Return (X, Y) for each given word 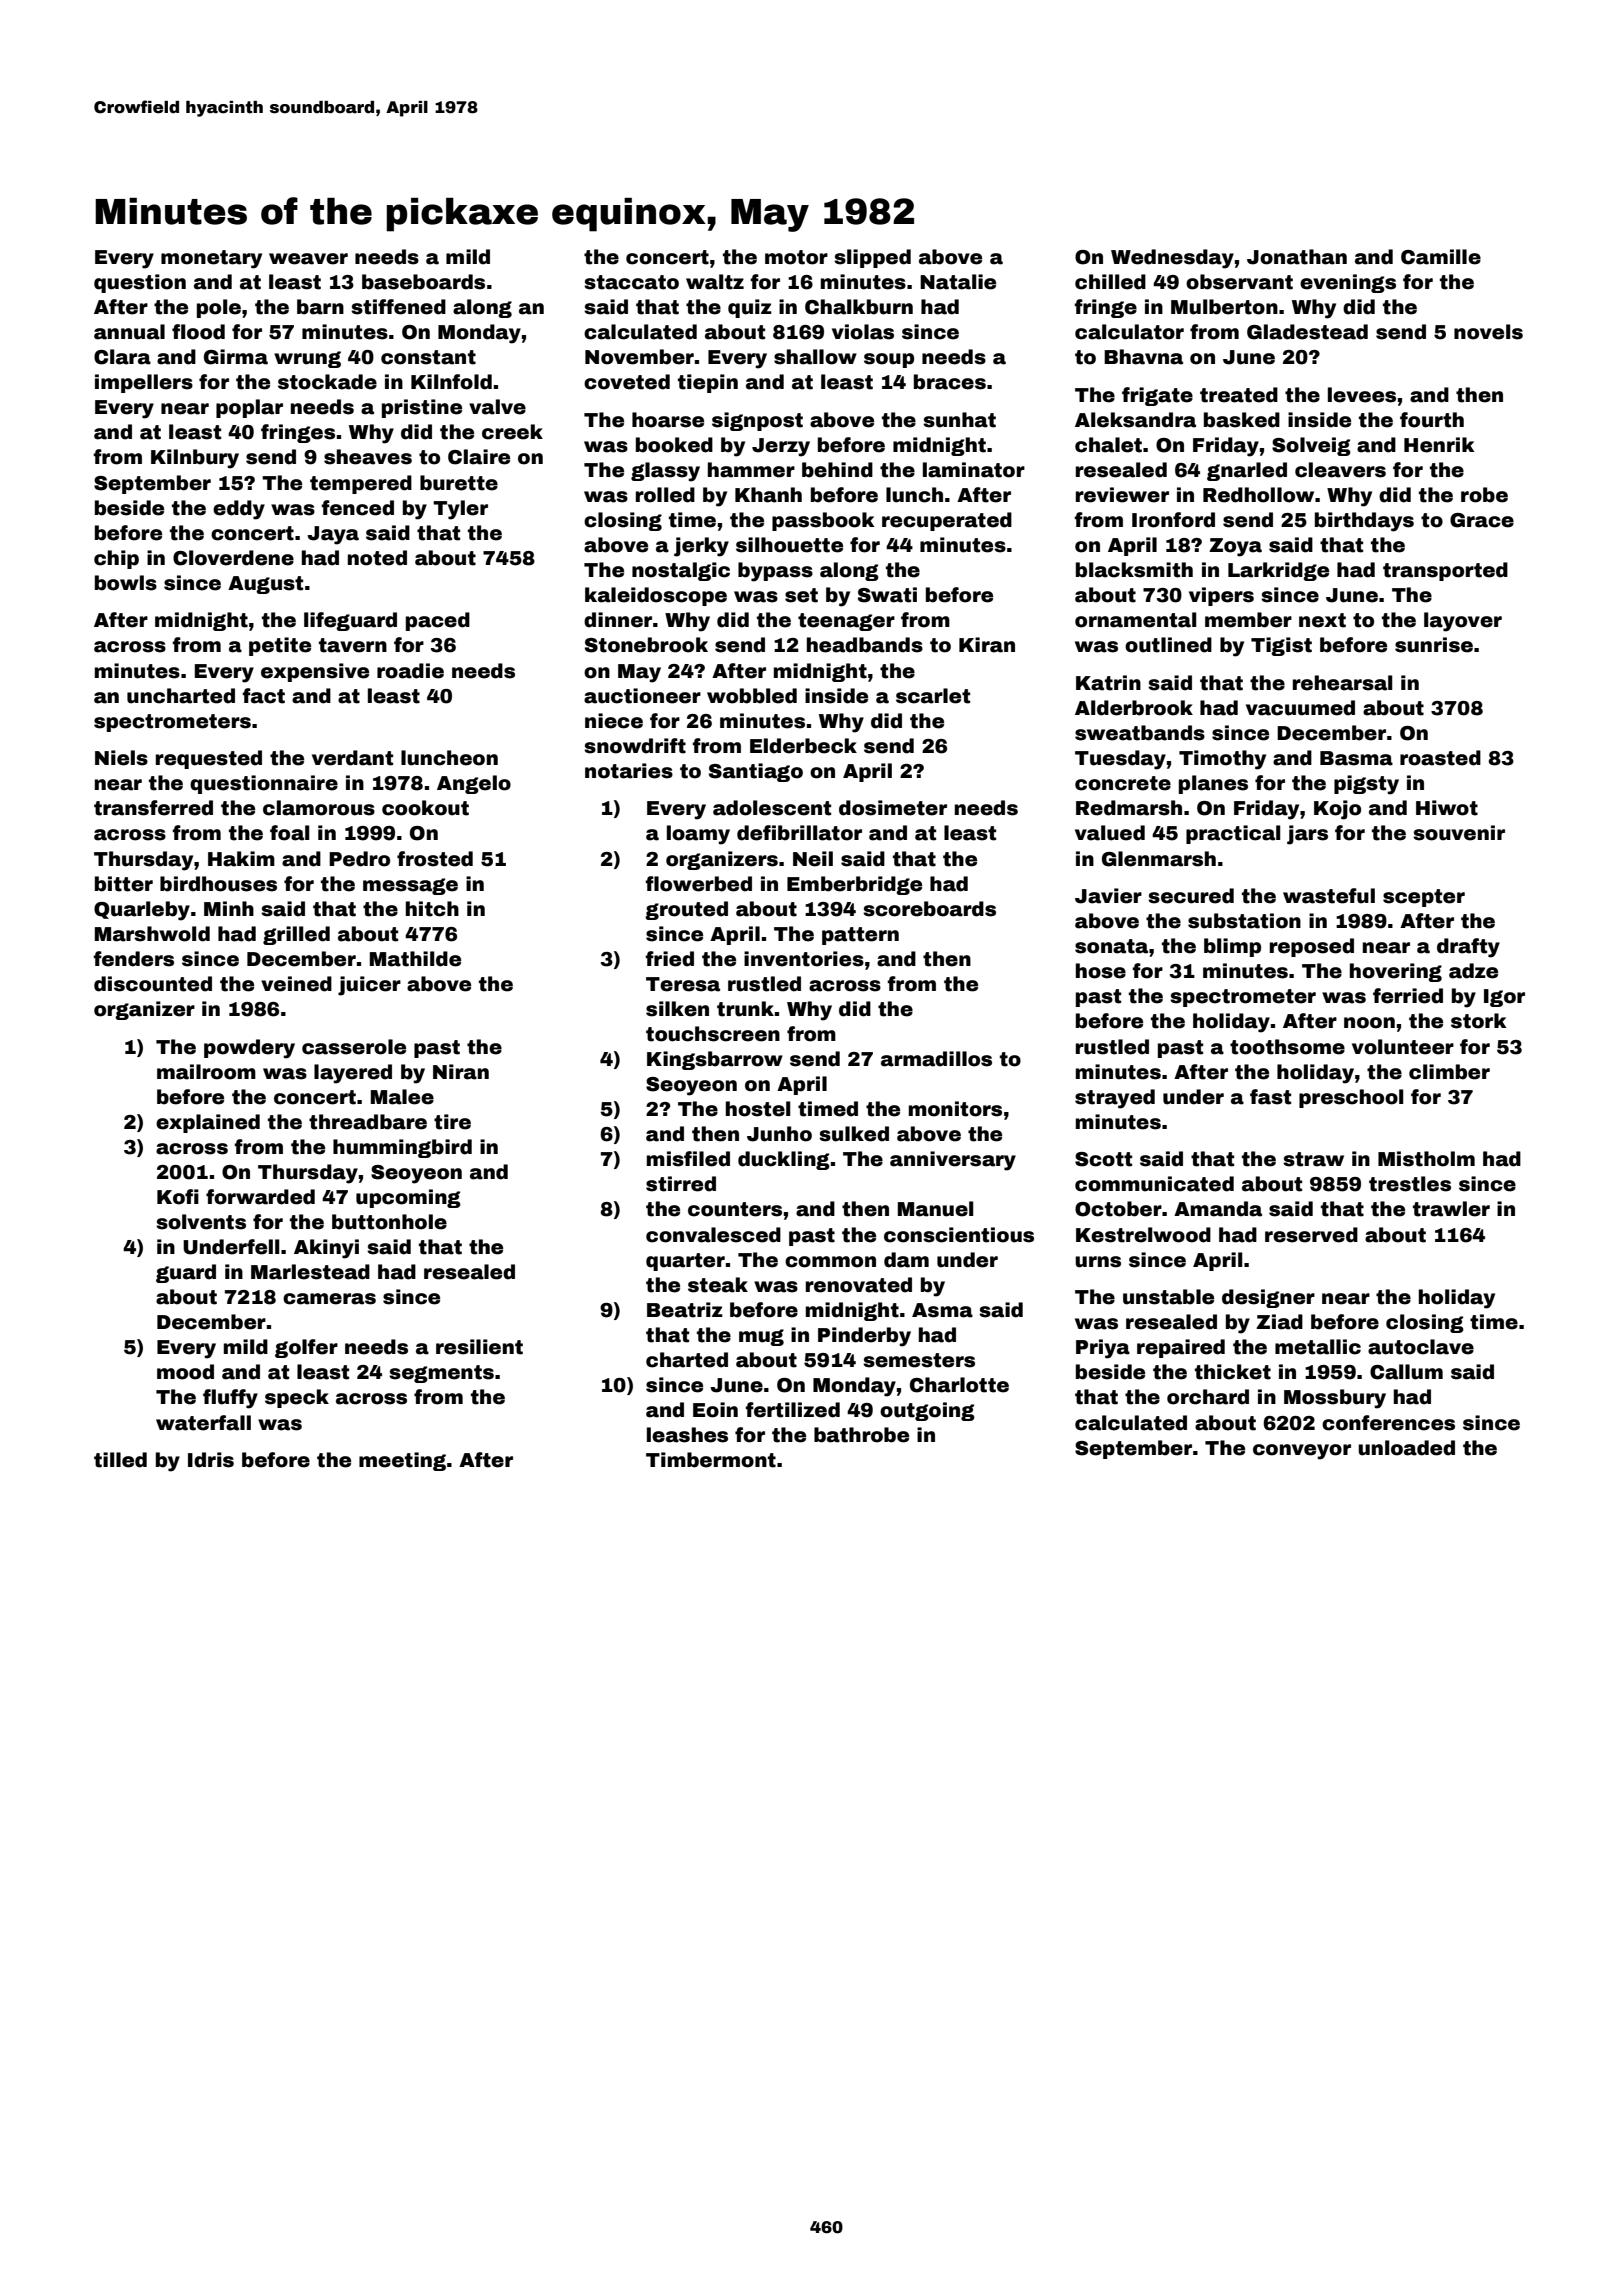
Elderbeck (803, 746)
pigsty (1366, 785)
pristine (422, 408)
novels (1488, 332)
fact (263, 696)
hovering (1396, 972)
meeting (402, 1461)
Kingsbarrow (715, 1060)
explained (208, 1123)
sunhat (959, 420)
